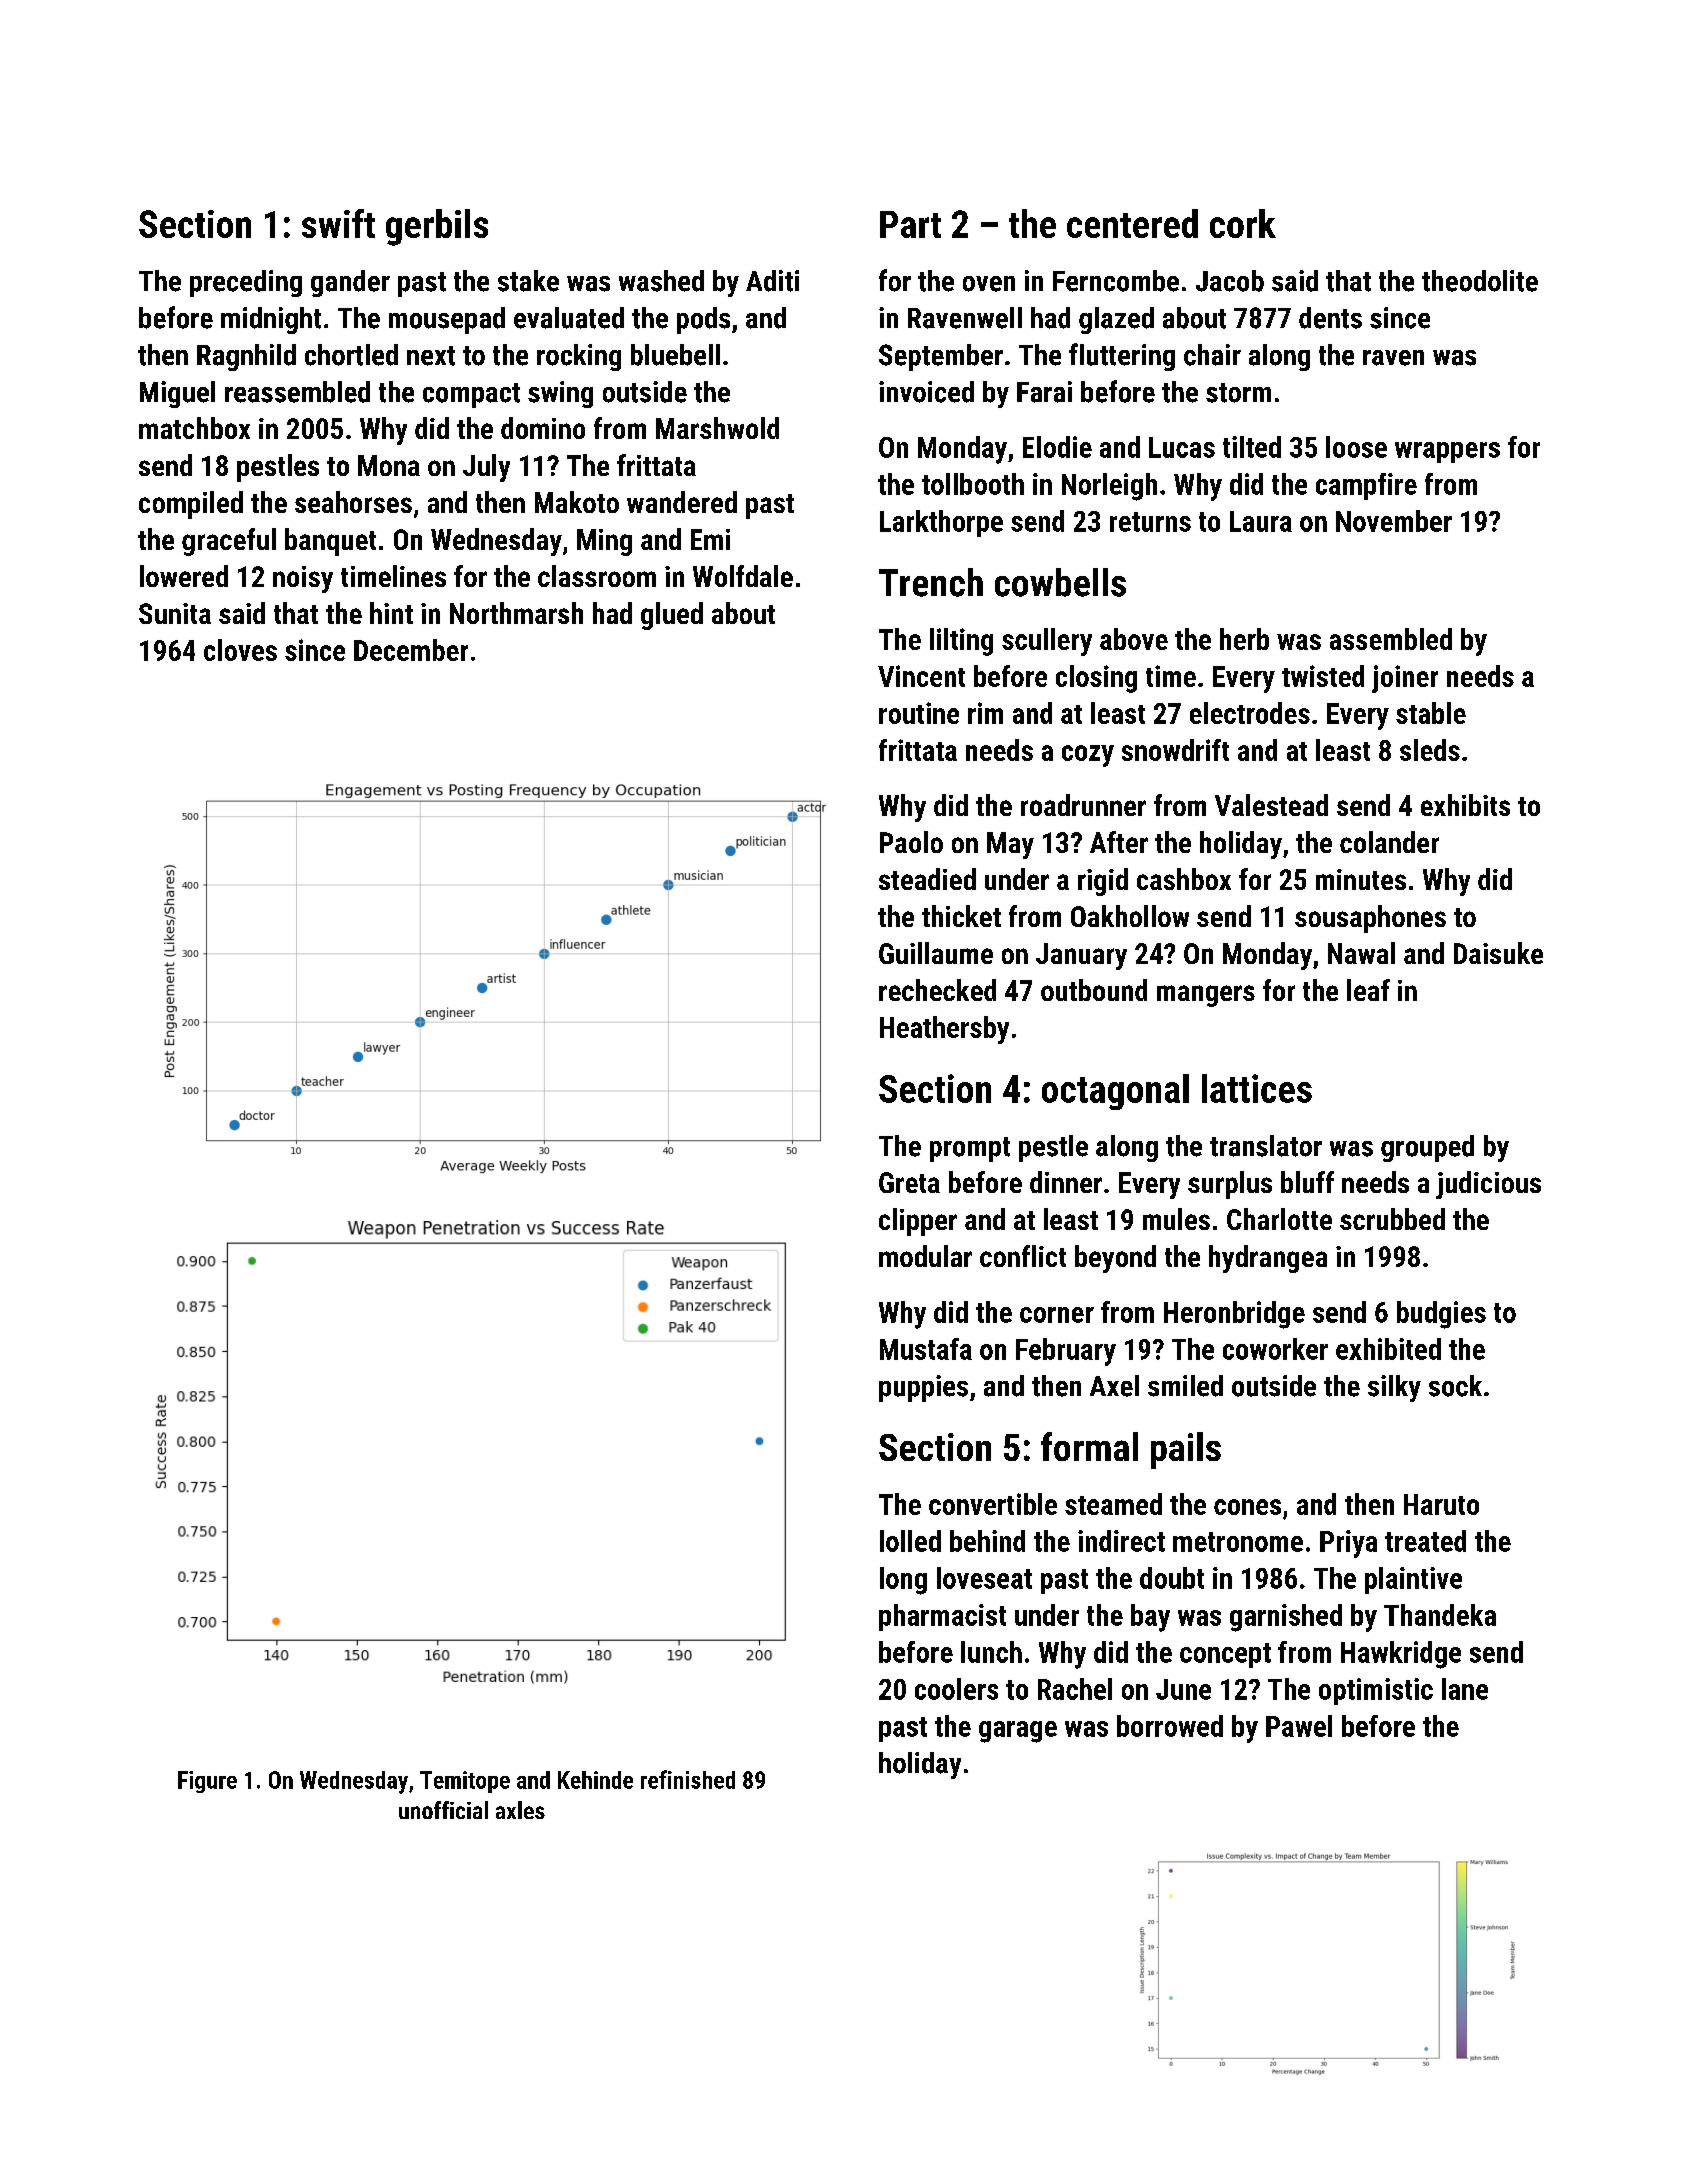  Describe the element at coordinates (1132, 223) in the screenshot. I see `centered` at that location.
